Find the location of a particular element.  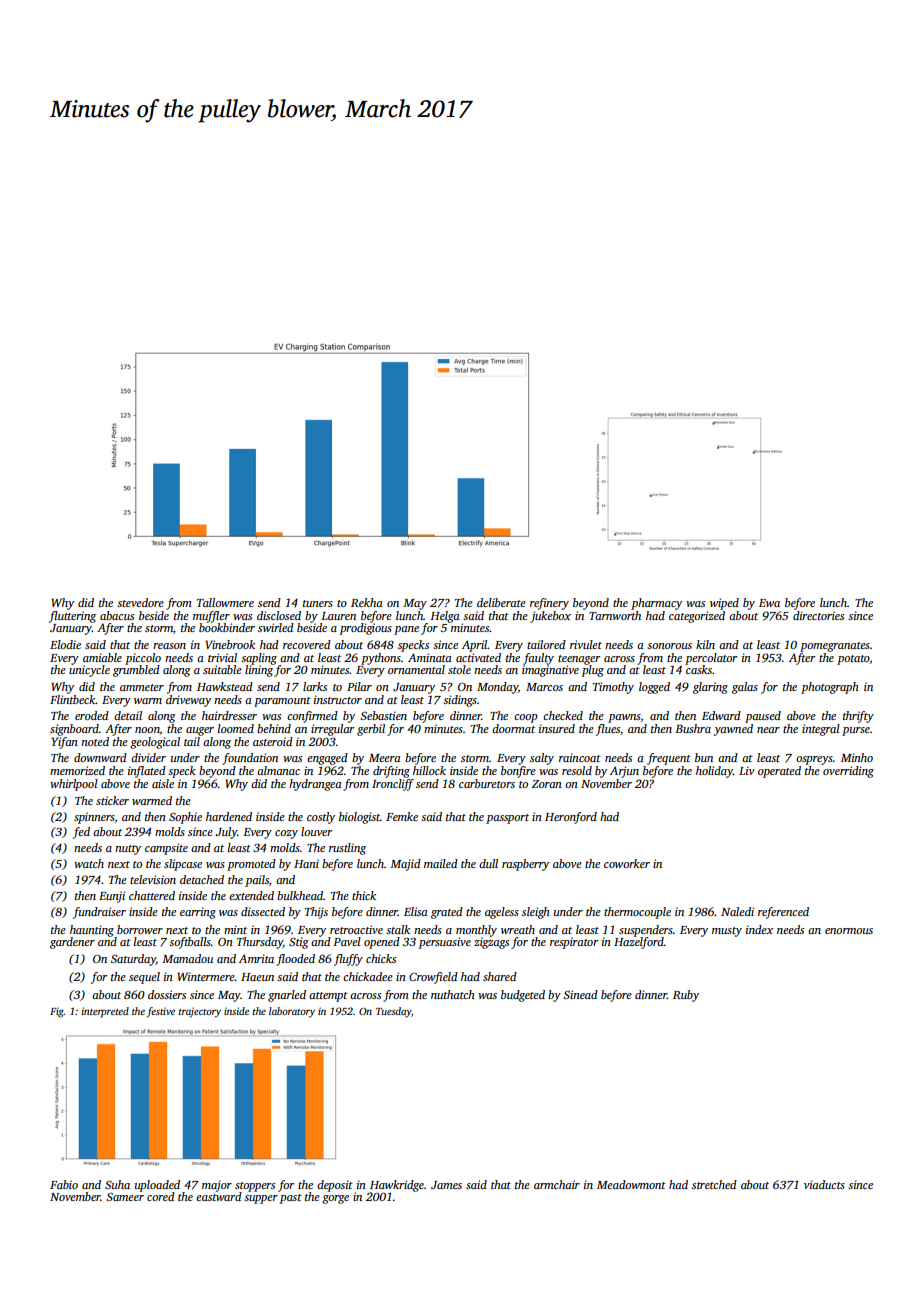

borrower is located at coordinates (140, 929).
